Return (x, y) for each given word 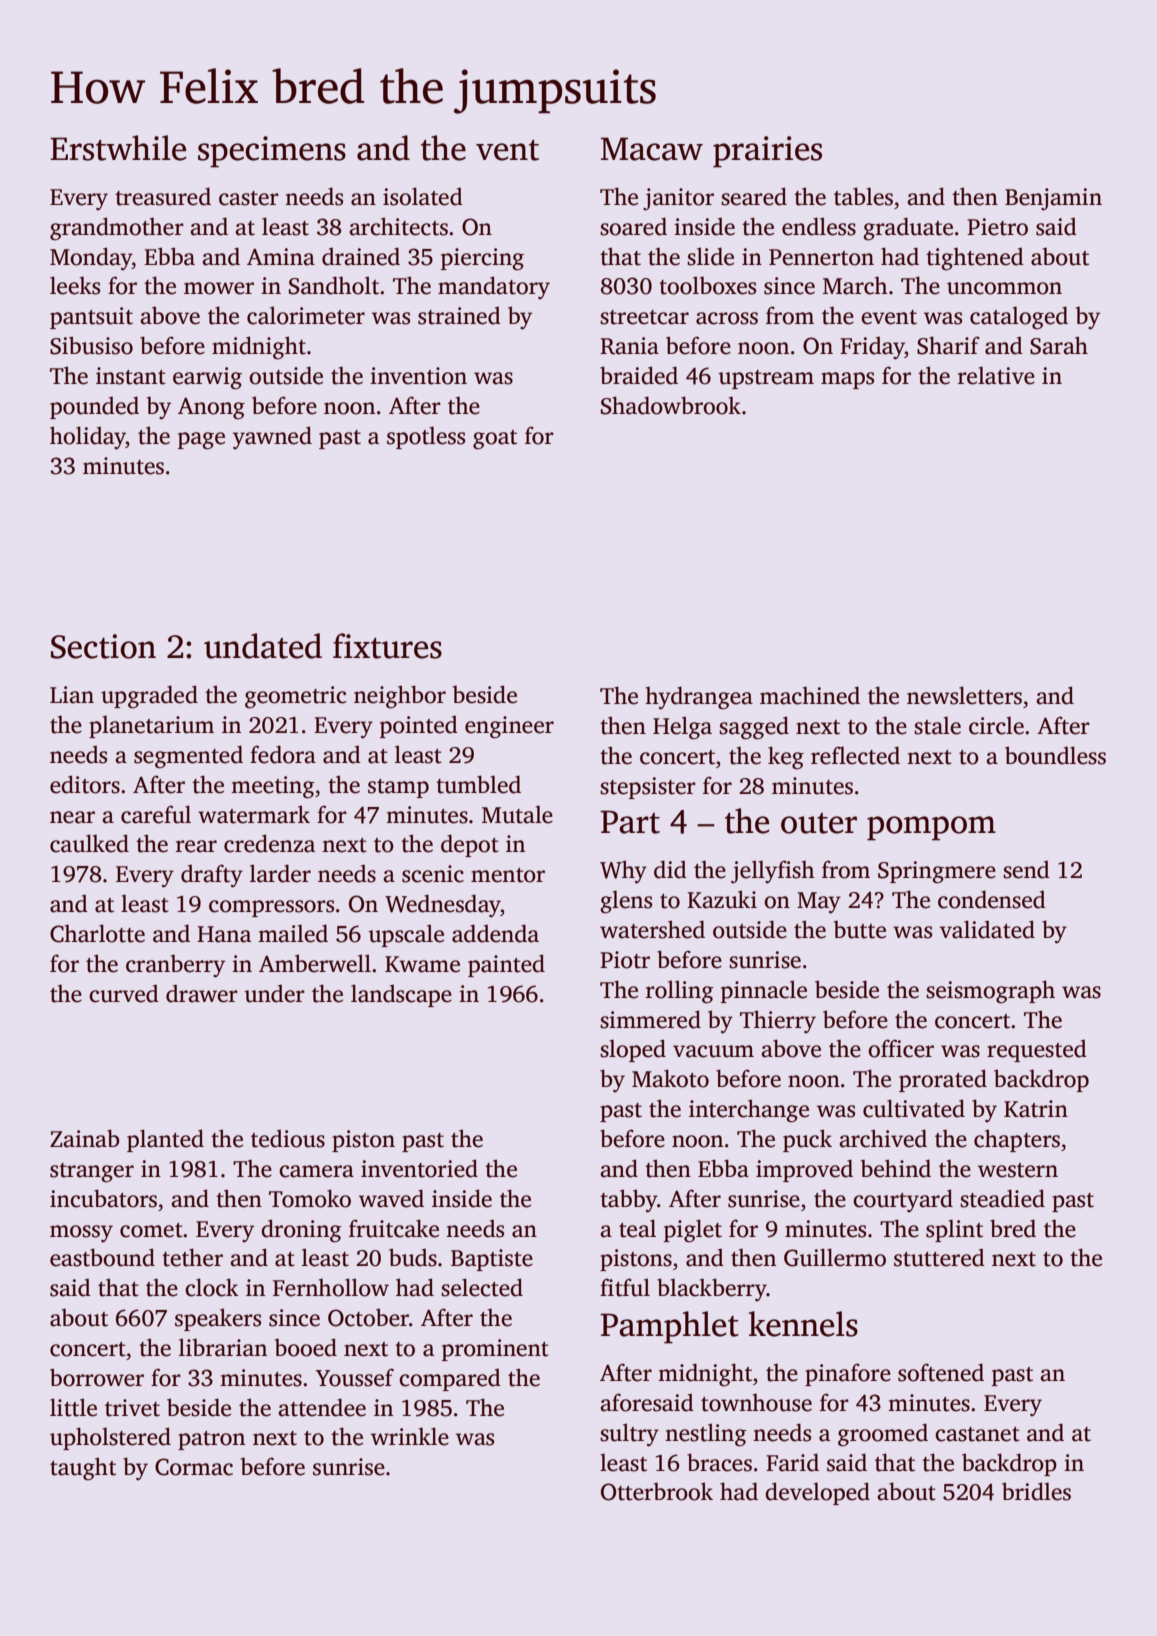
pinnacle (764, 991)
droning (301, 1231)
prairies (767, 152)
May (819, 903)
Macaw (652, 149)
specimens (272, 152)
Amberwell (315, 963)
